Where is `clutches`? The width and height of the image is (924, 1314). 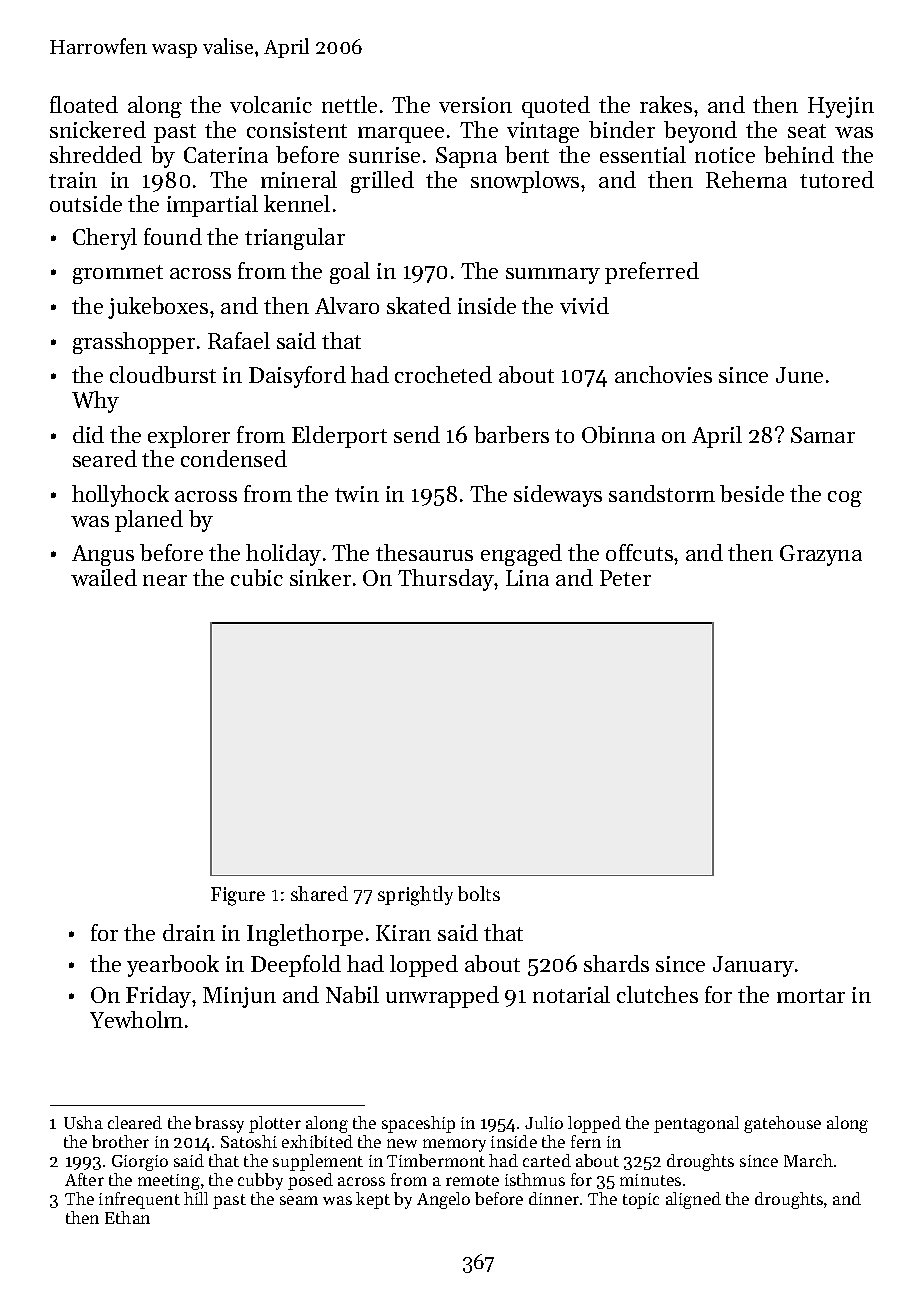
clutches is located at coordinates (657, 994).
